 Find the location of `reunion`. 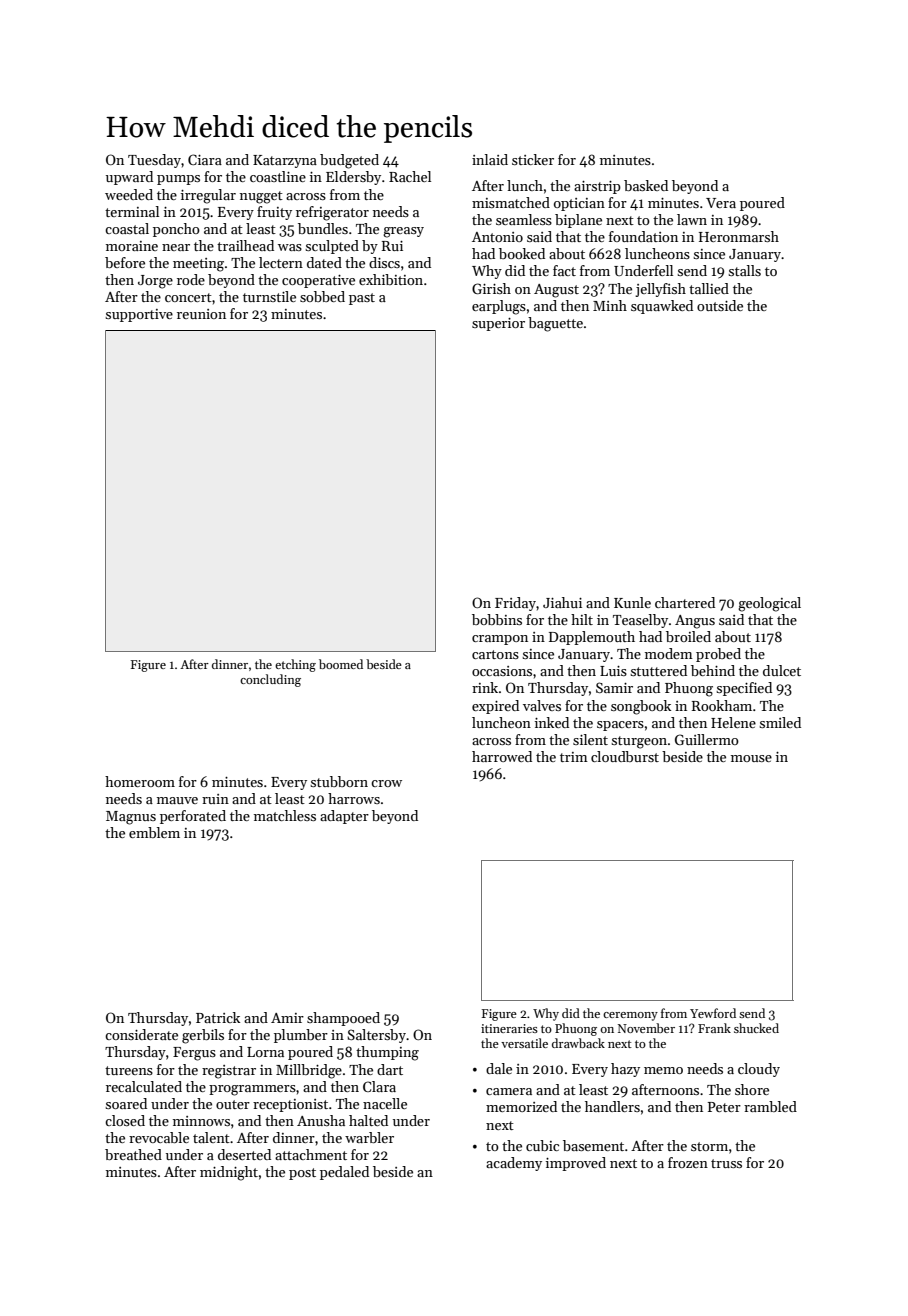

reunion is located at coordinates (201, 314).
